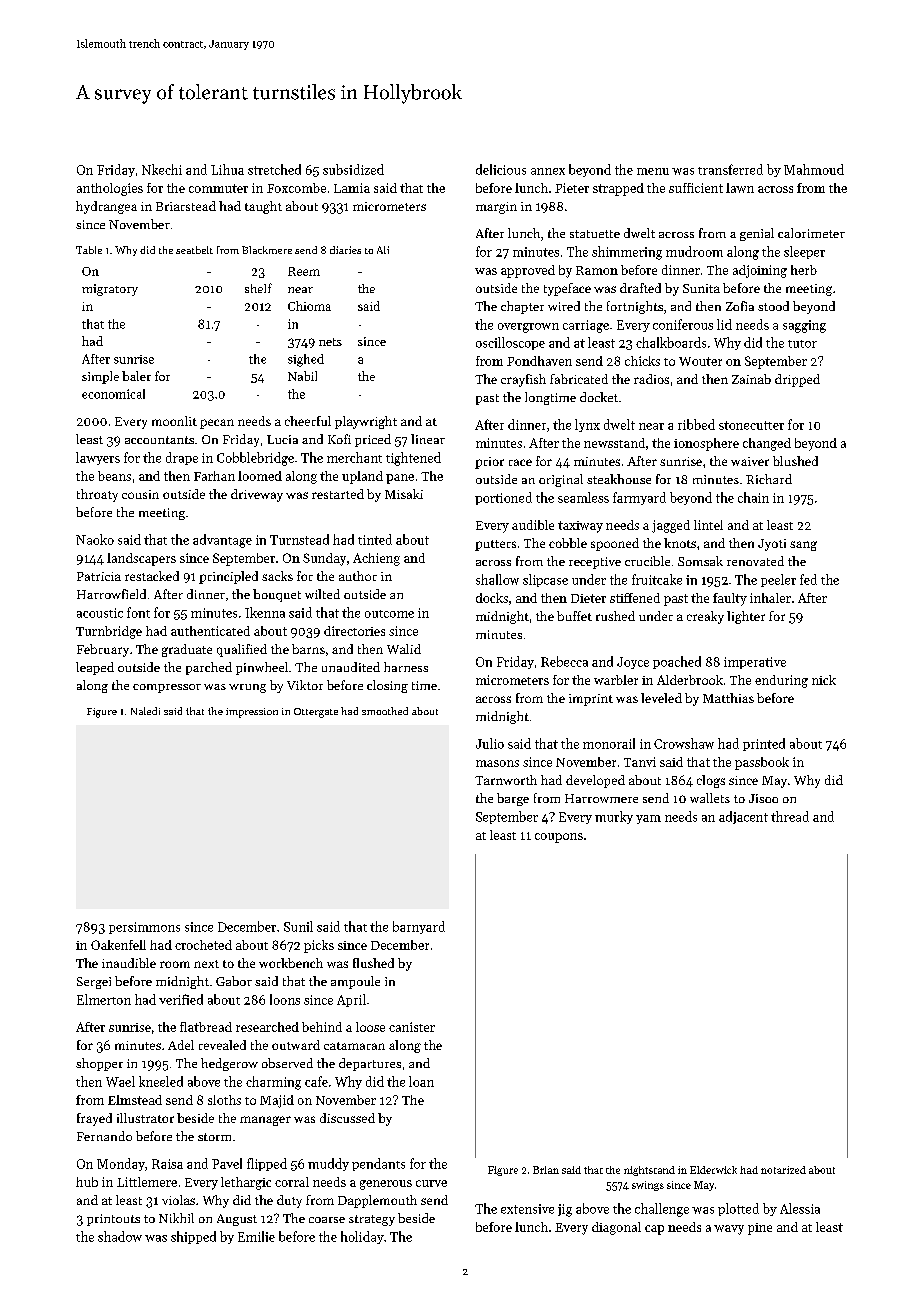  Describe the element at coordinates (653, 171) in the screenshot. I see `menu` at that location.
